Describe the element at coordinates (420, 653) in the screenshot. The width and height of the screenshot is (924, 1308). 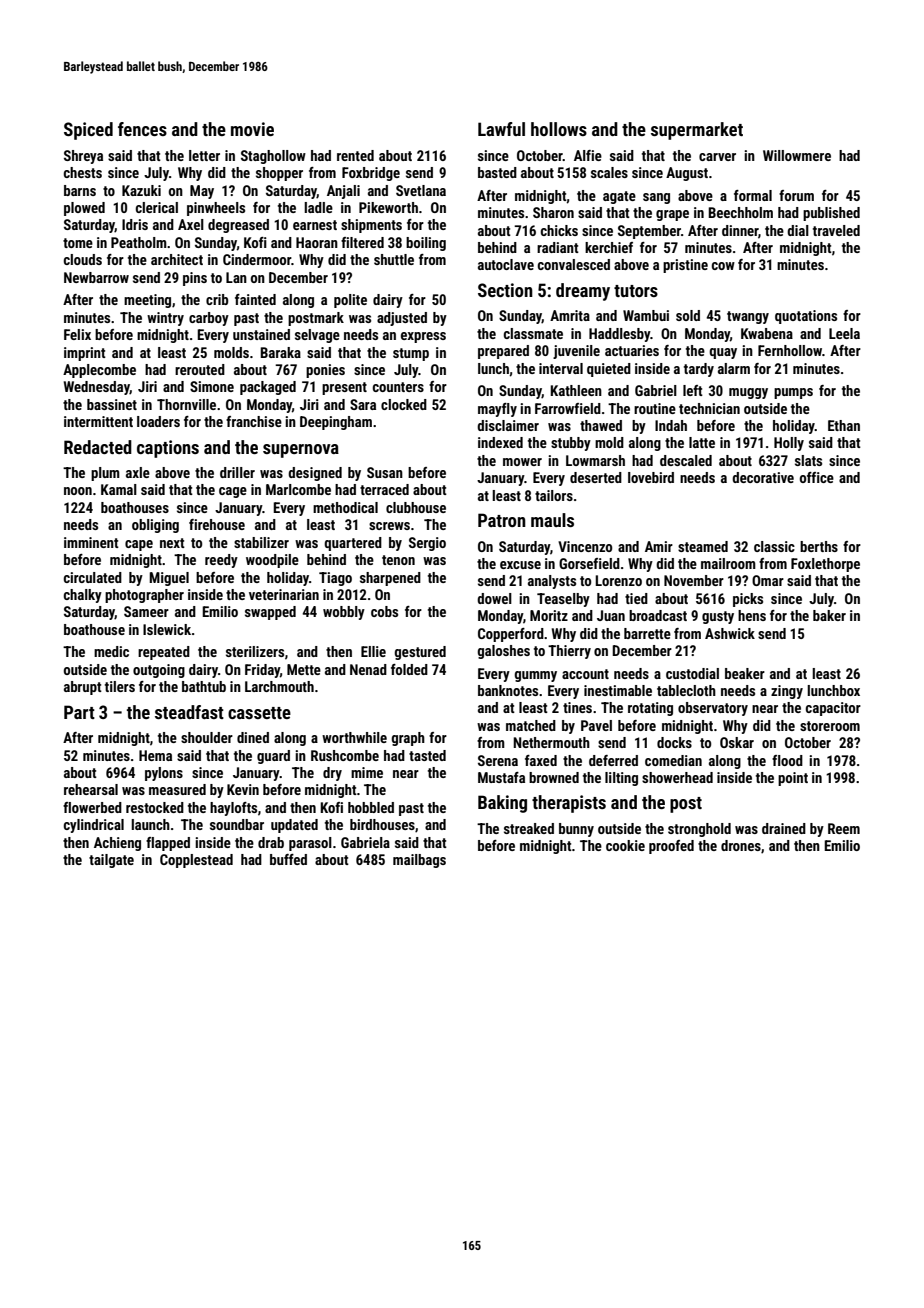
I see `gestured` at that location.
